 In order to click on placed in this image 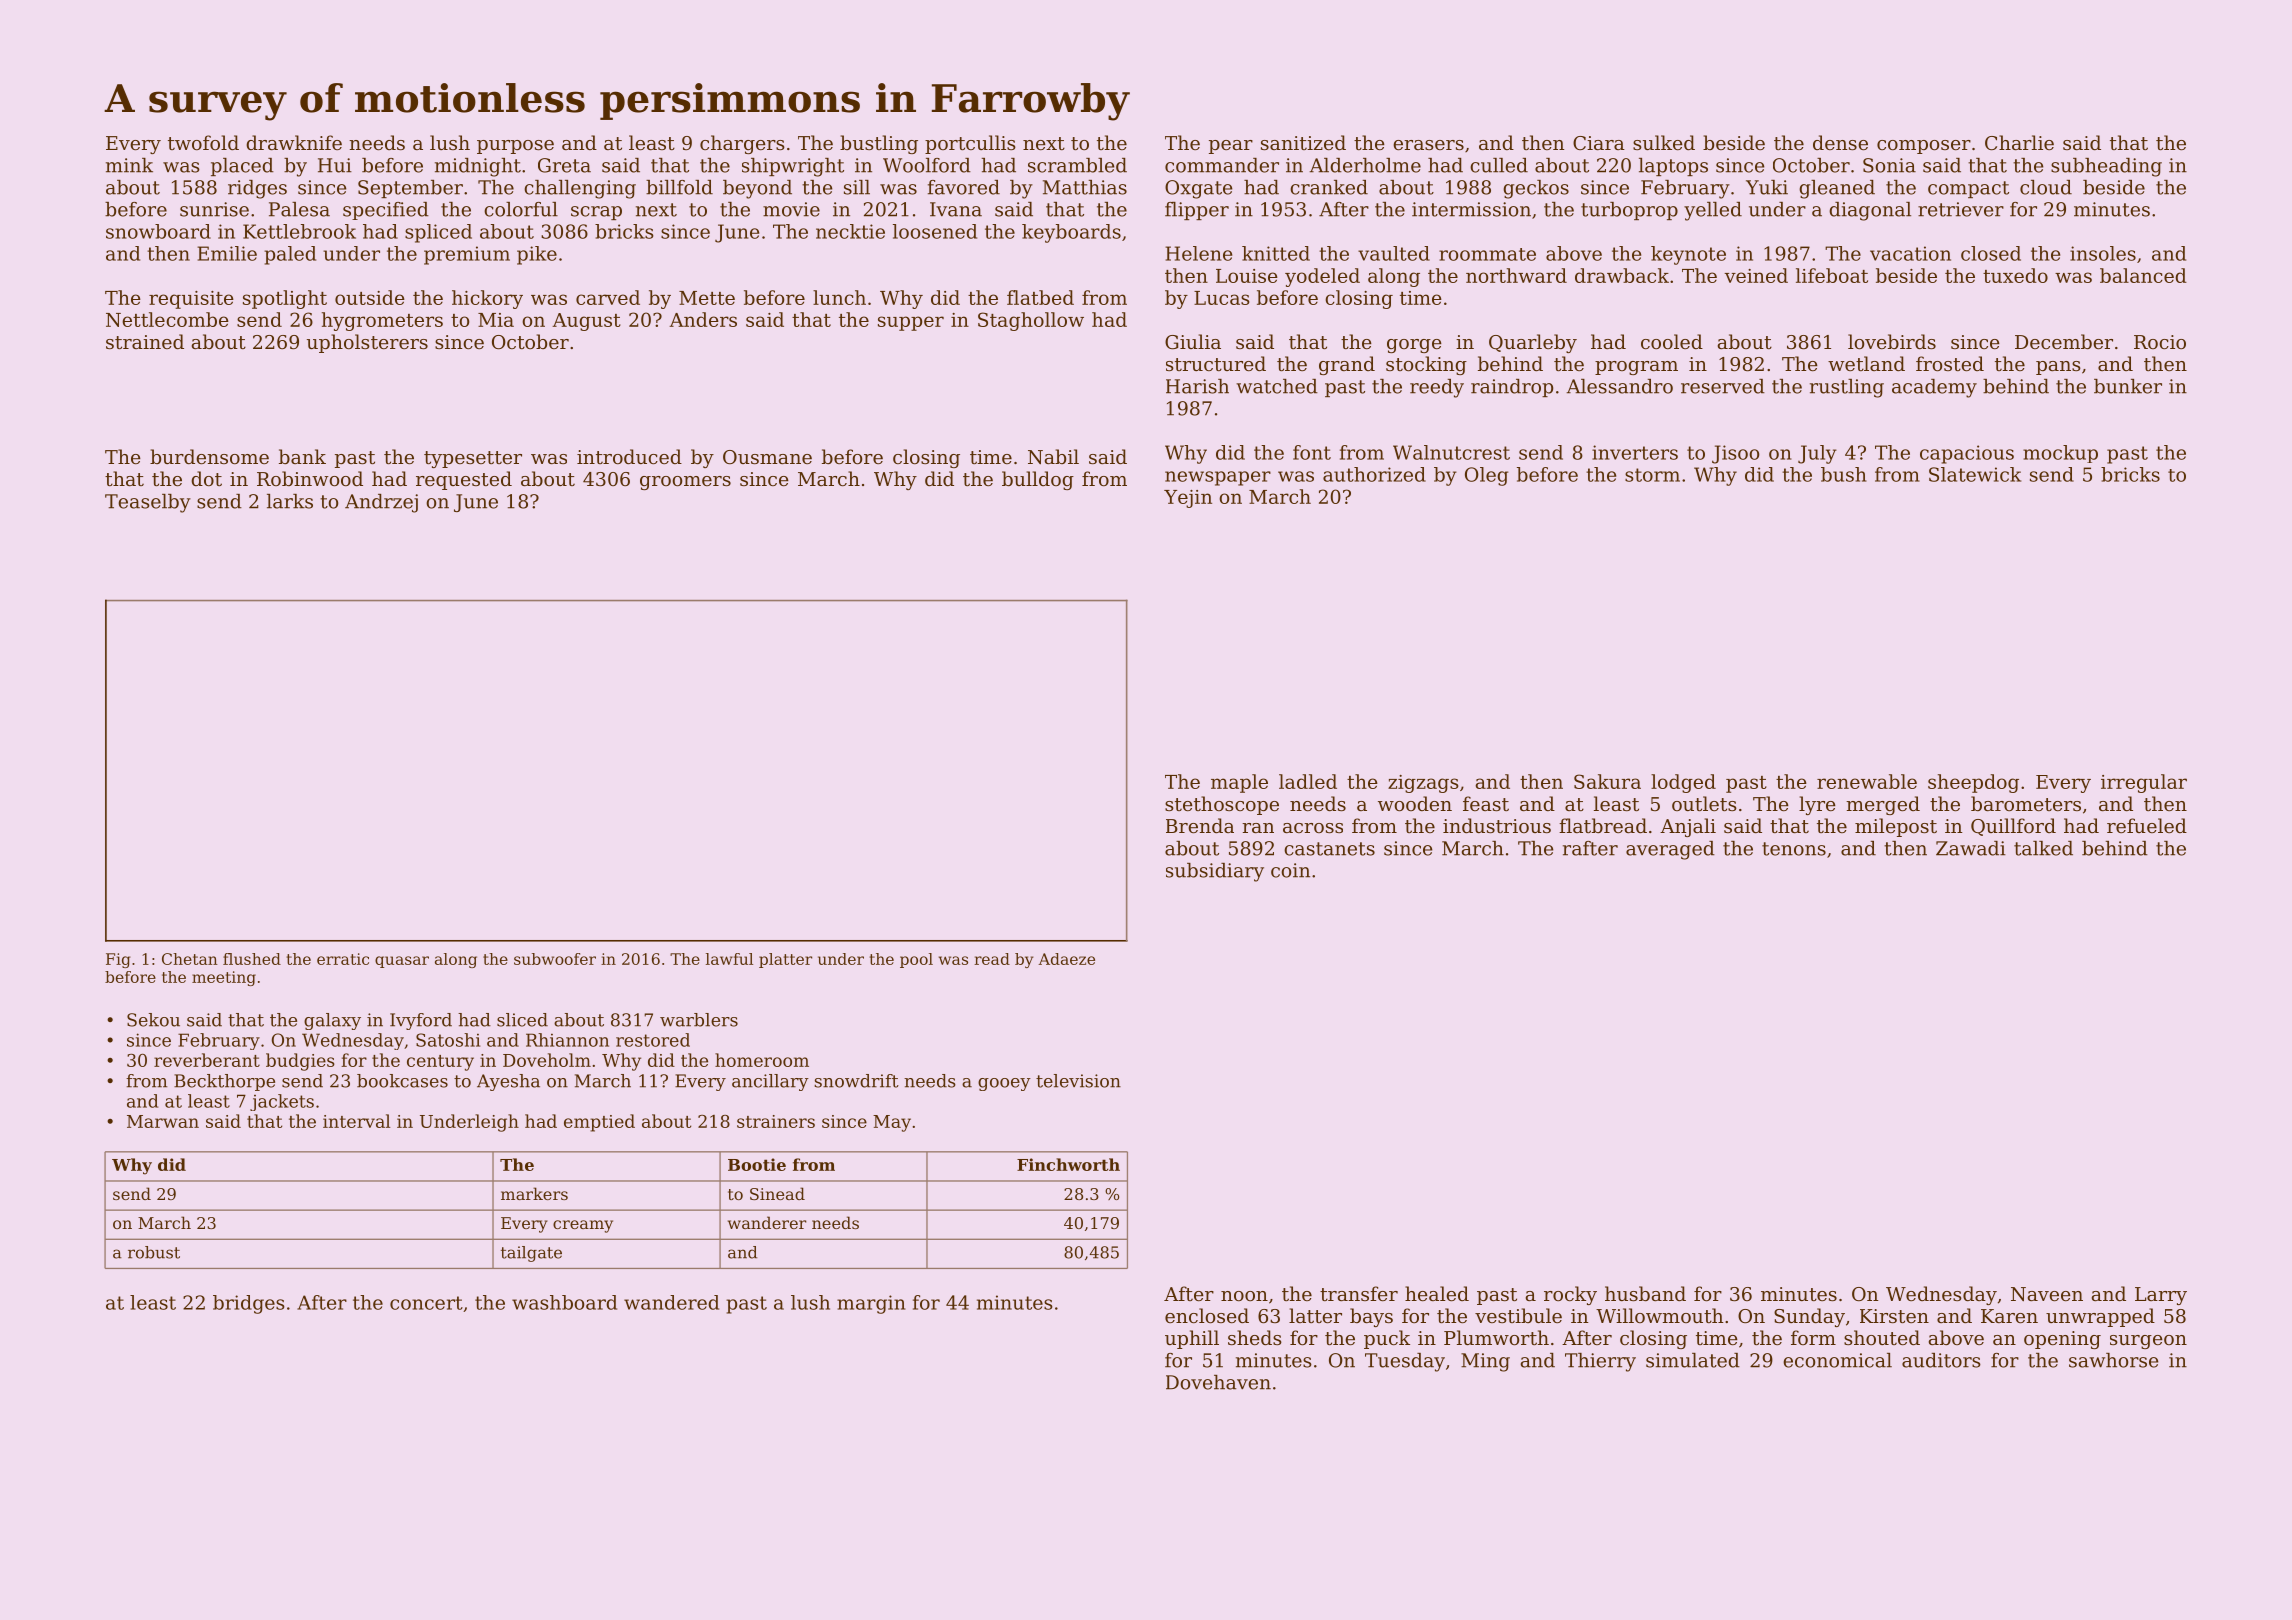, I will do `click(242, 167)`.
